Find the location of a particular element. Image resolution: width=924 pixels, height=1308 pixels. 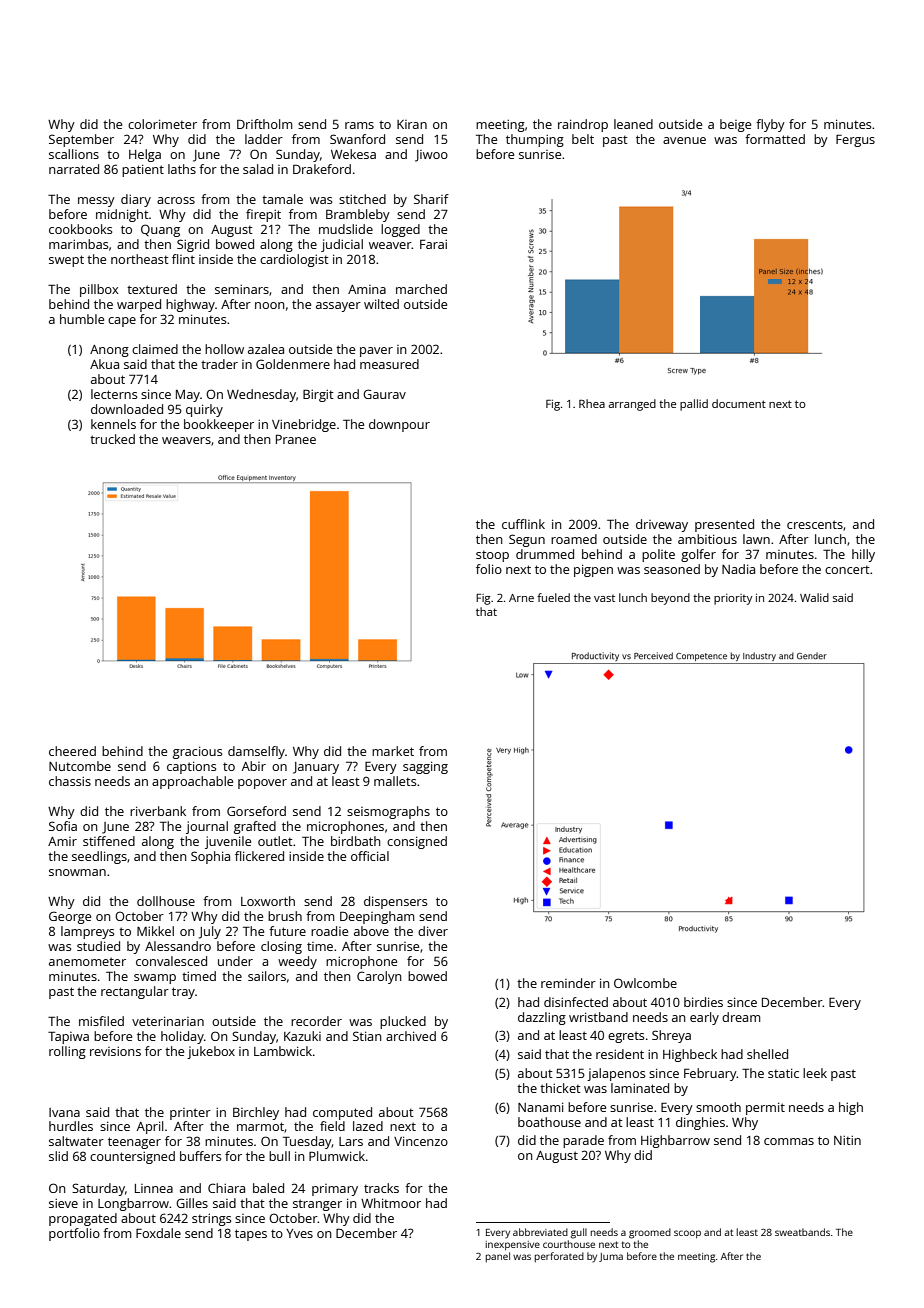

fueled is located at coordinates (553, 597).
